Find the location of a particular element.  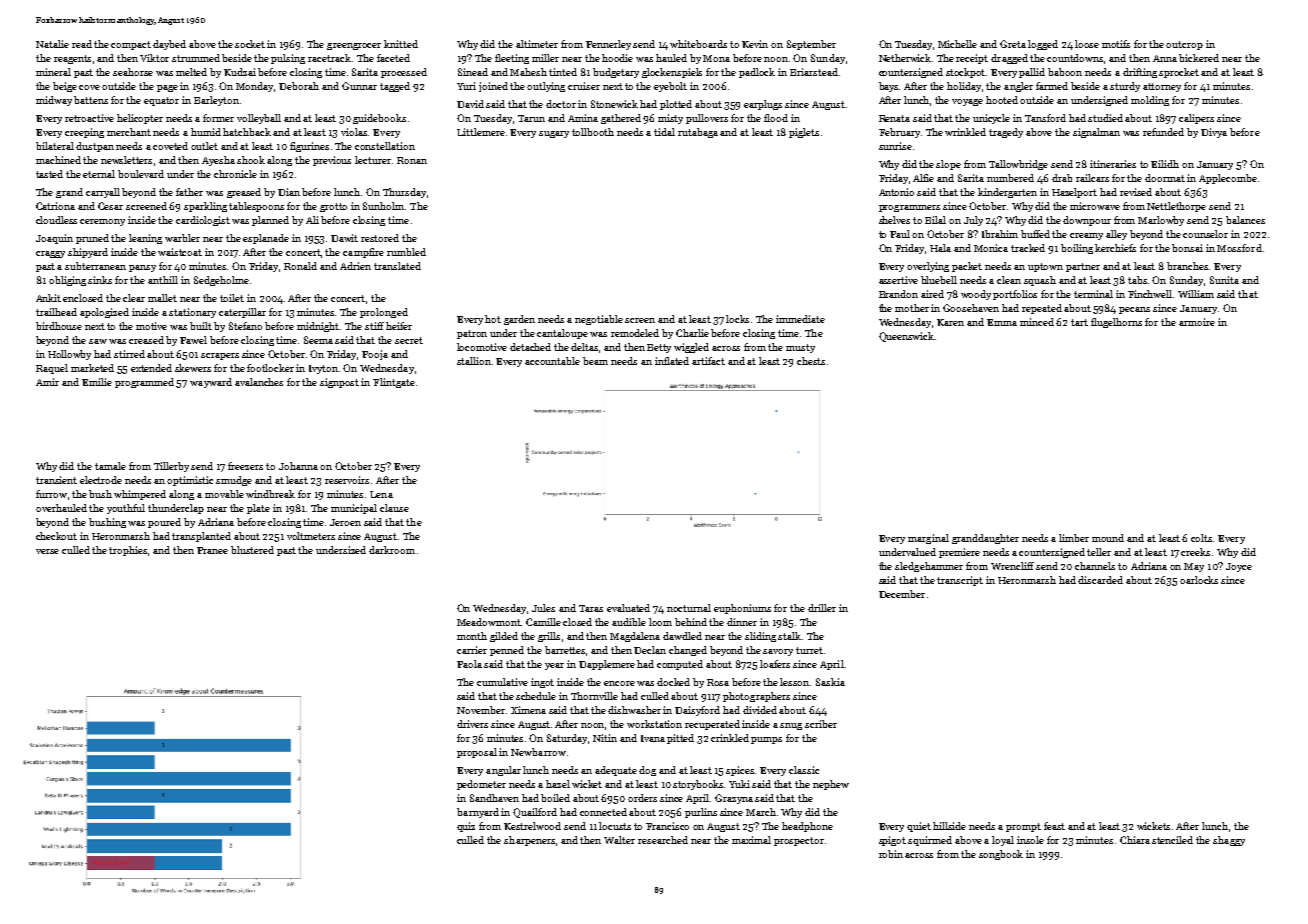

colts is located at coordinates (1201, 538).
